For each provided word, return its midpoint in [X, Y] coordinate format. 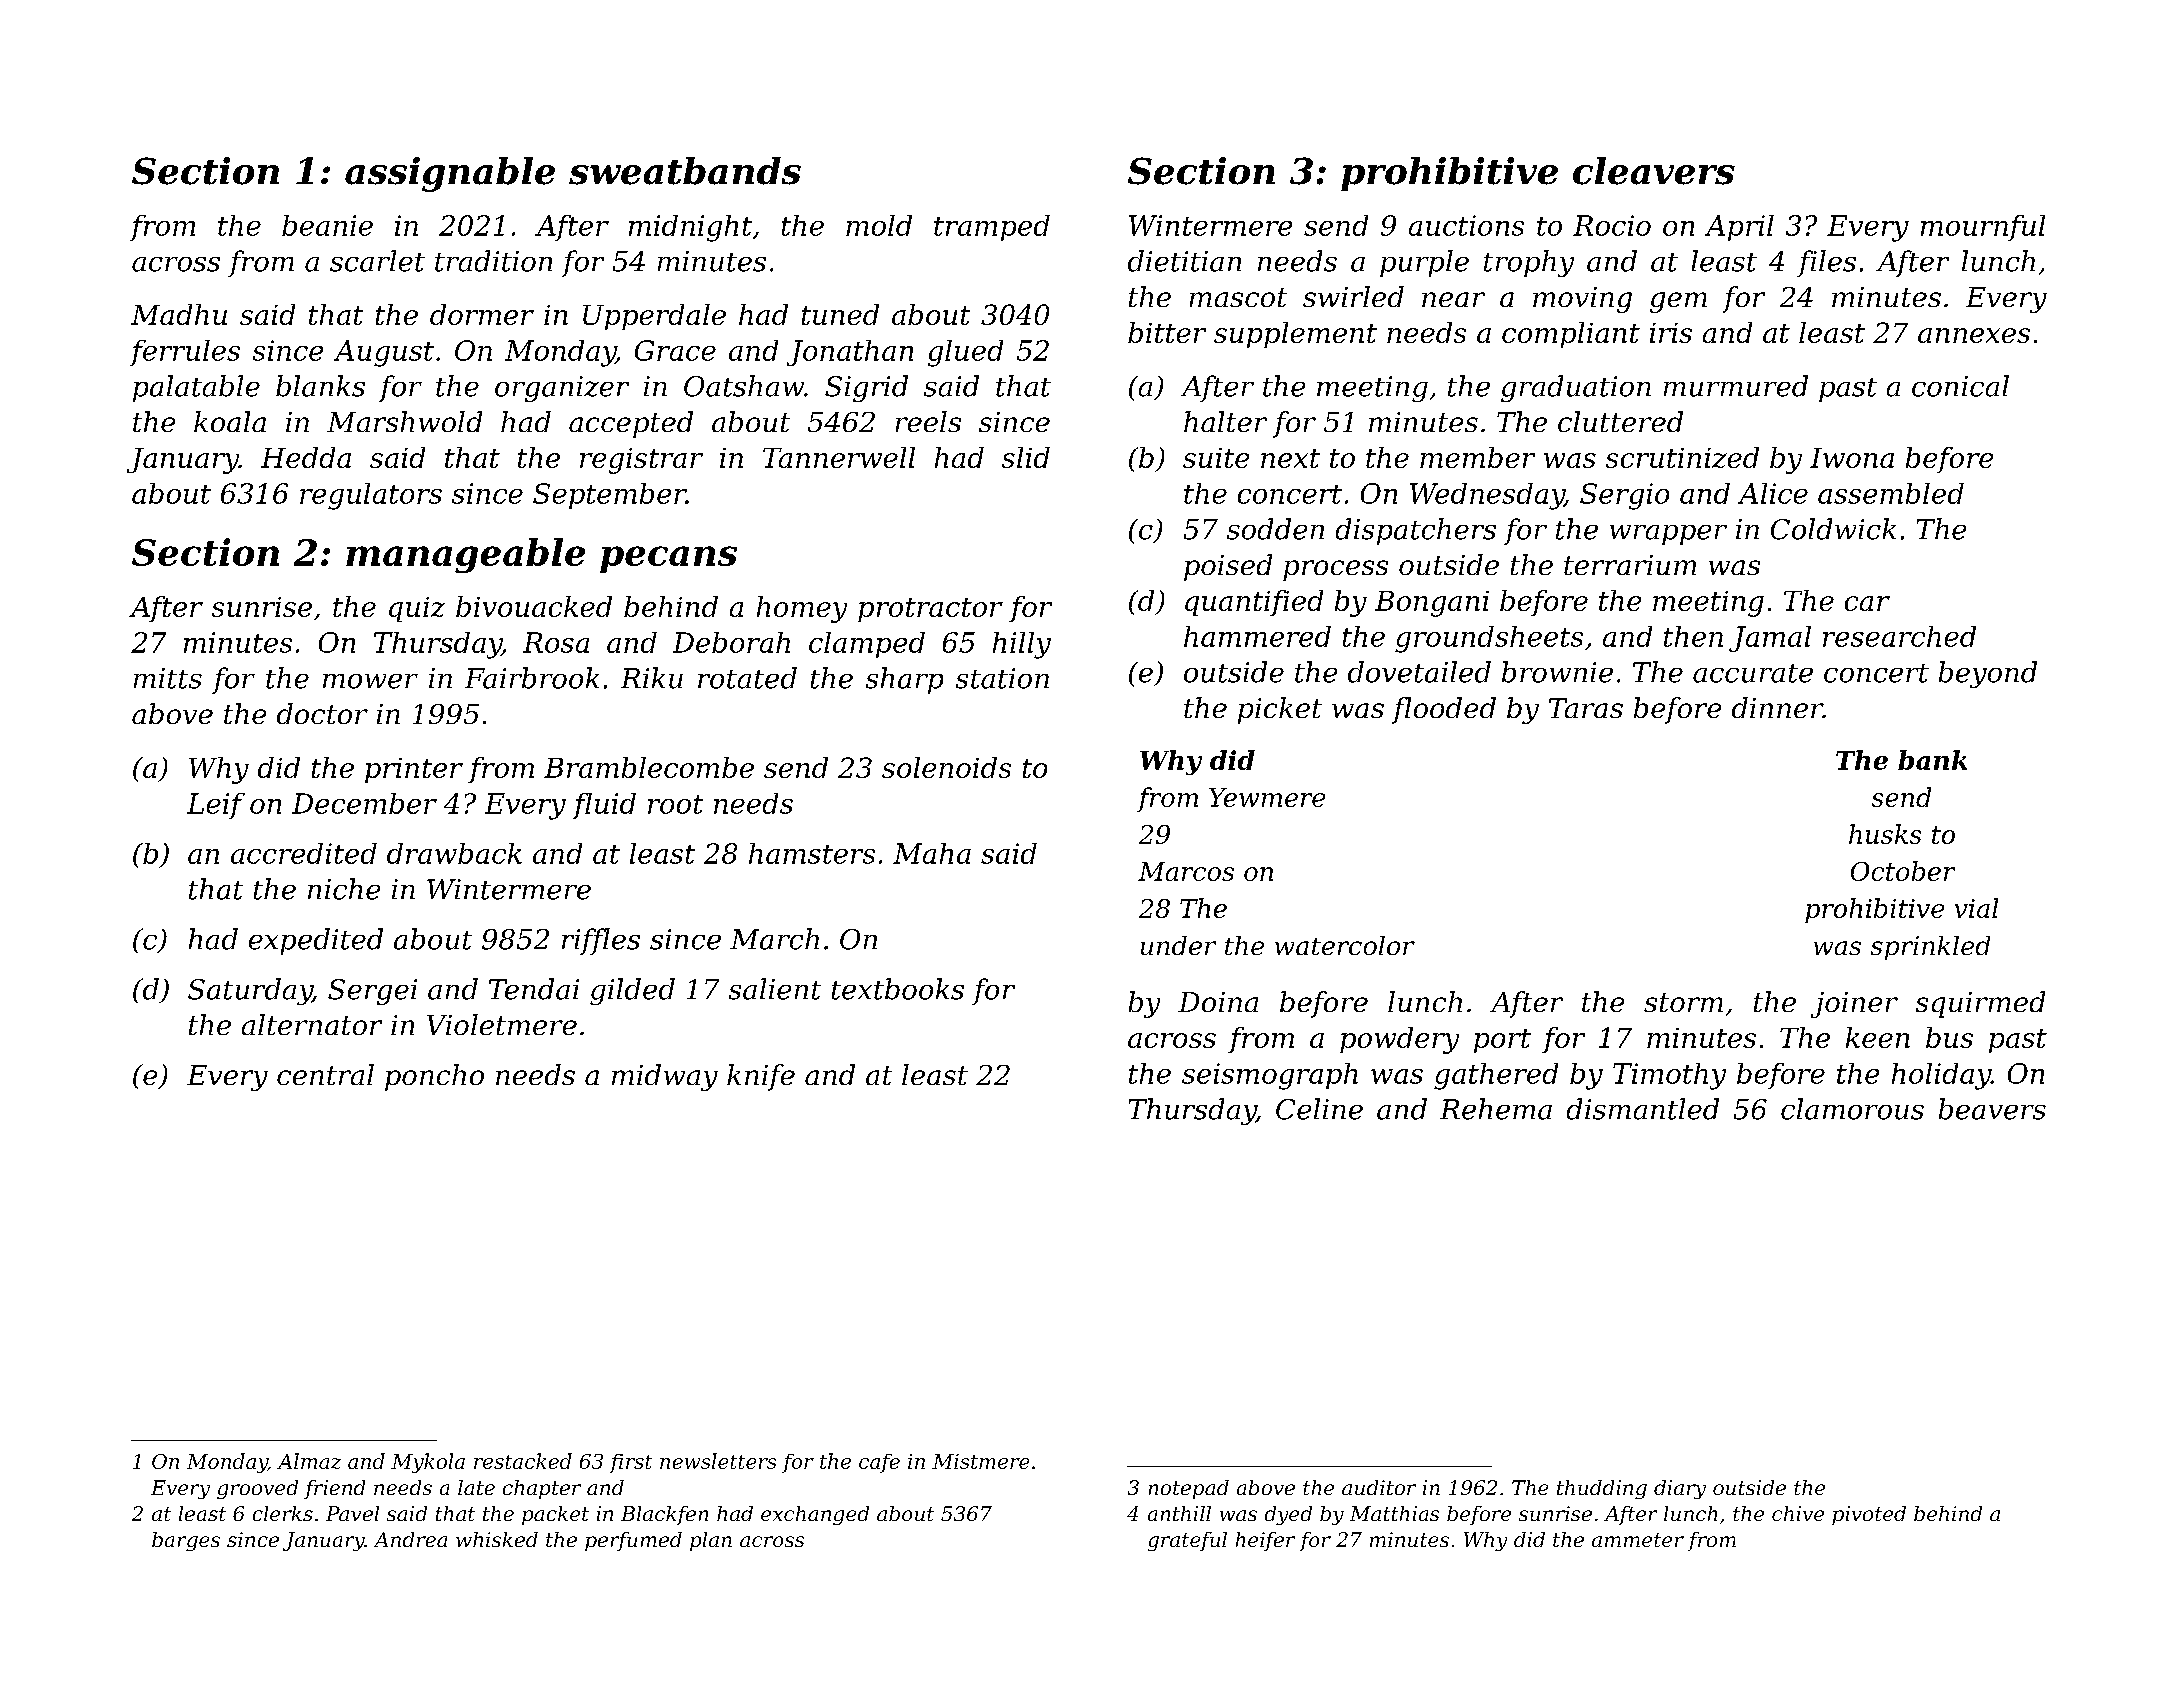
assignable [450, 174]
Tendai [534, 989]
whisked [497, 1539]
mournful [1983, 228]
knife [761, 1077]
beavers [1992, 1109]
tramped [992, 228]
